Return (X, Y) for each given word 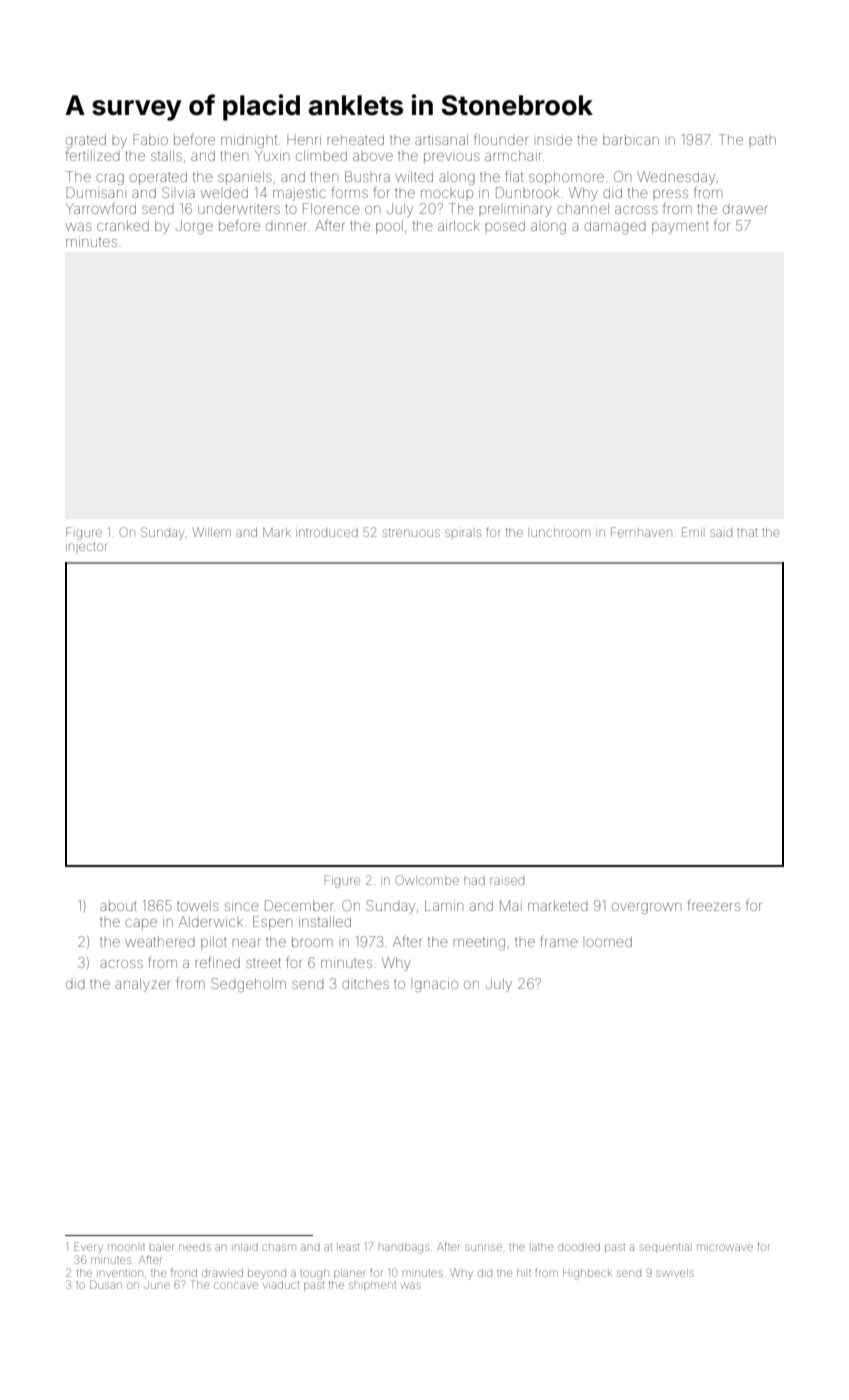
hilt (524, 1273)
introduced (328, 532)
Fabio (150, 139)
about (118, 905)
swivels (675, 1273)
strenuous (411, 532)
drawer (745, 210)
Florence (331, 208)
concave (236, 1285)
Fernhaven (641, 532)
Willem (212, 532)
